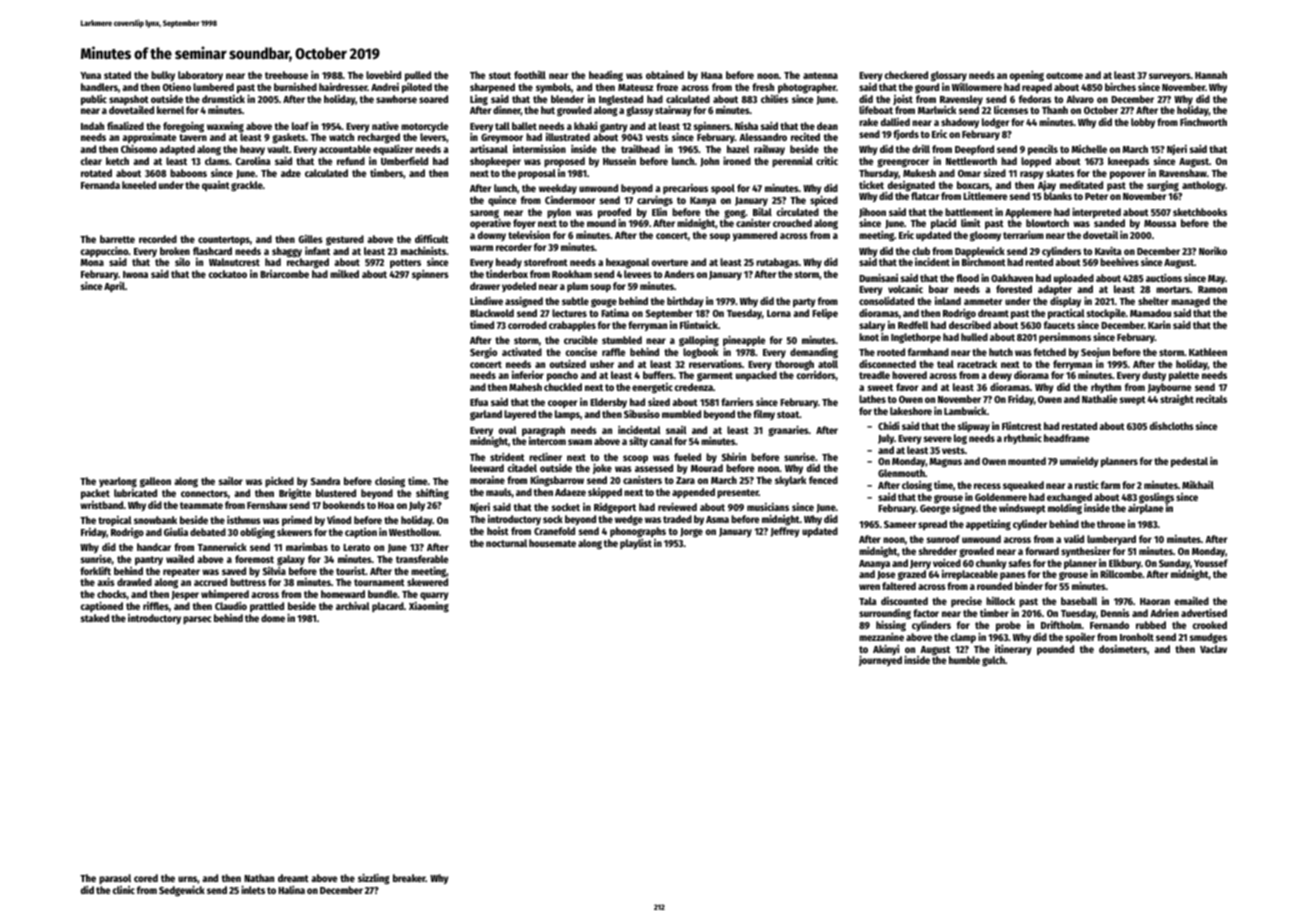  What do you see at coordinates (1000, 376) in the screenshot?
I see `dewy` at bounding box center [1000, 376].
